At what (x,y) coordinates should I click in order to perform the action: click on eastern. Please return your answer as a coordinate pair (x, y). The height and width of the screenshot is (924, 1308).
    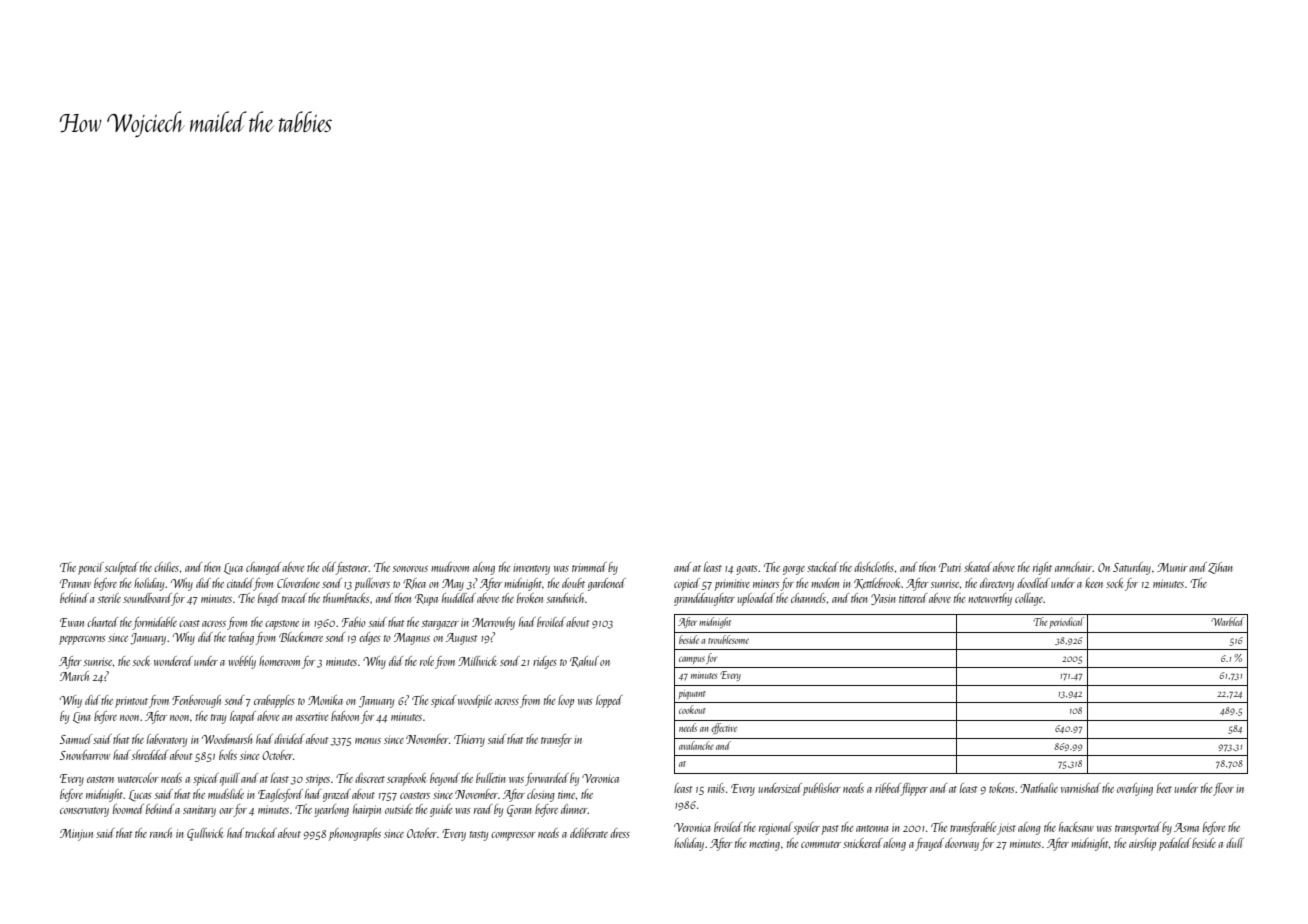
    Looking at the image, I should click on (100, 779).
